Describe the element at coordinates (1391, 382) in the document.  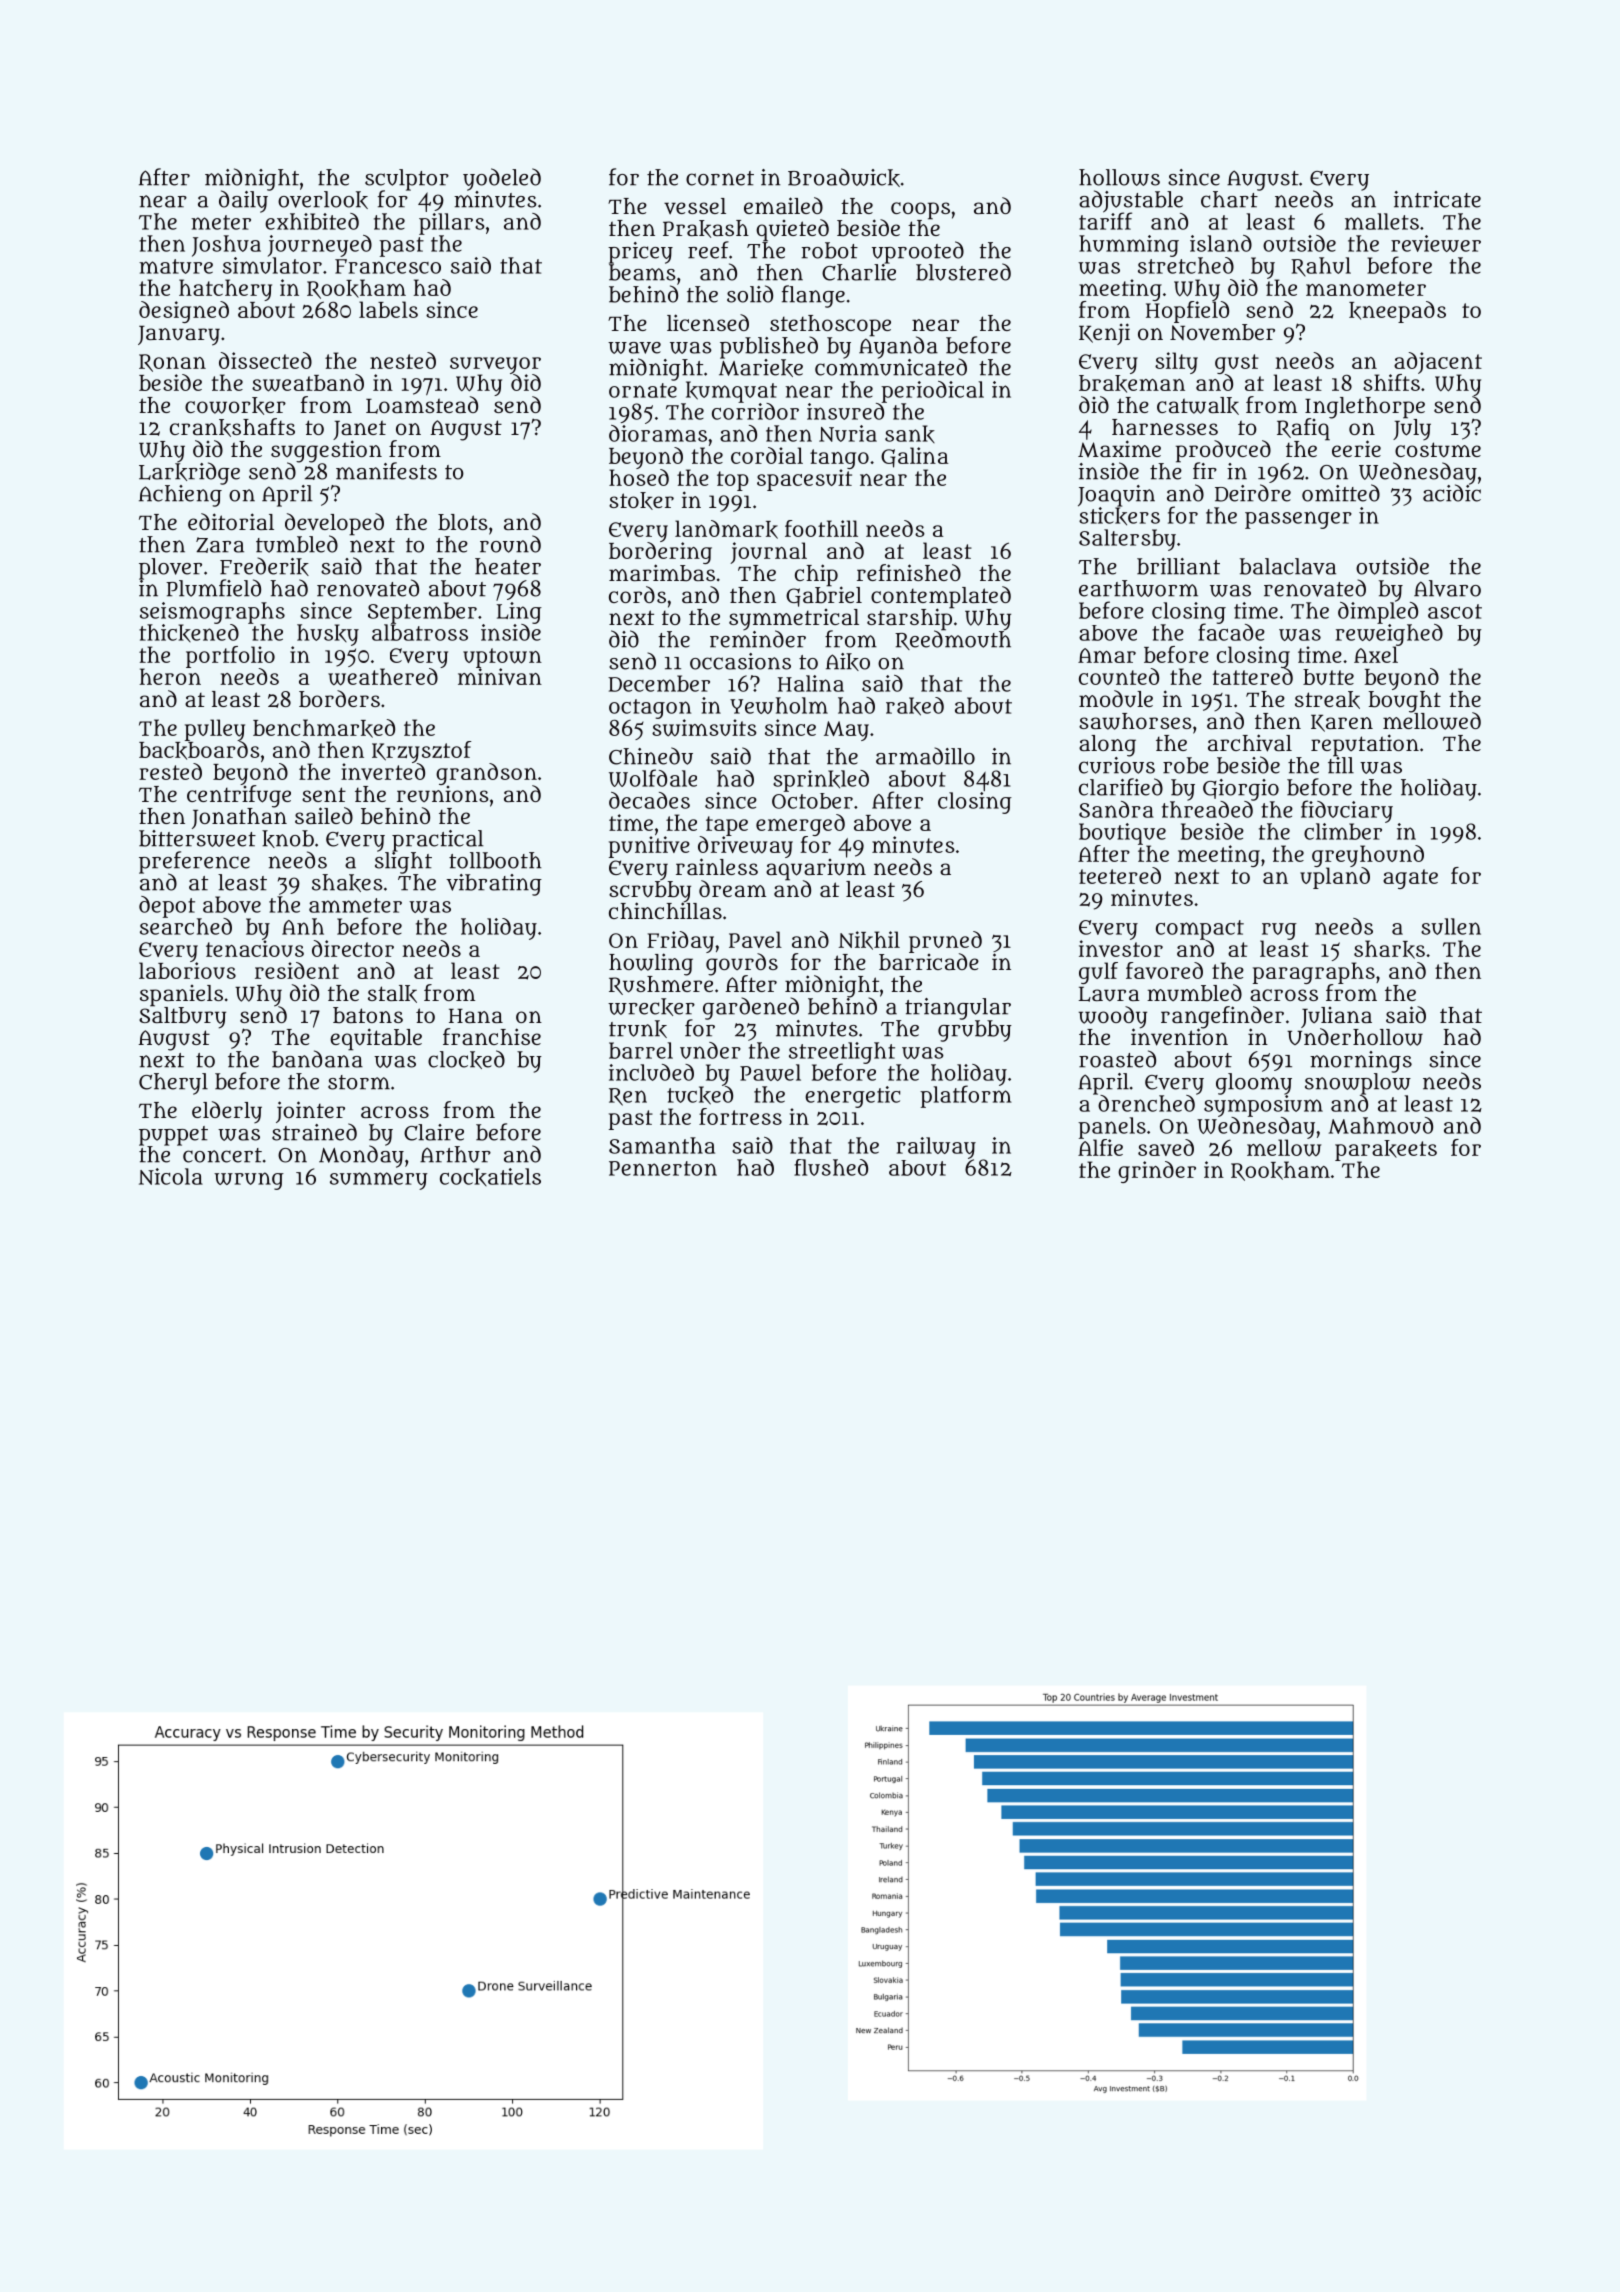
I see `shifts` at that location.
